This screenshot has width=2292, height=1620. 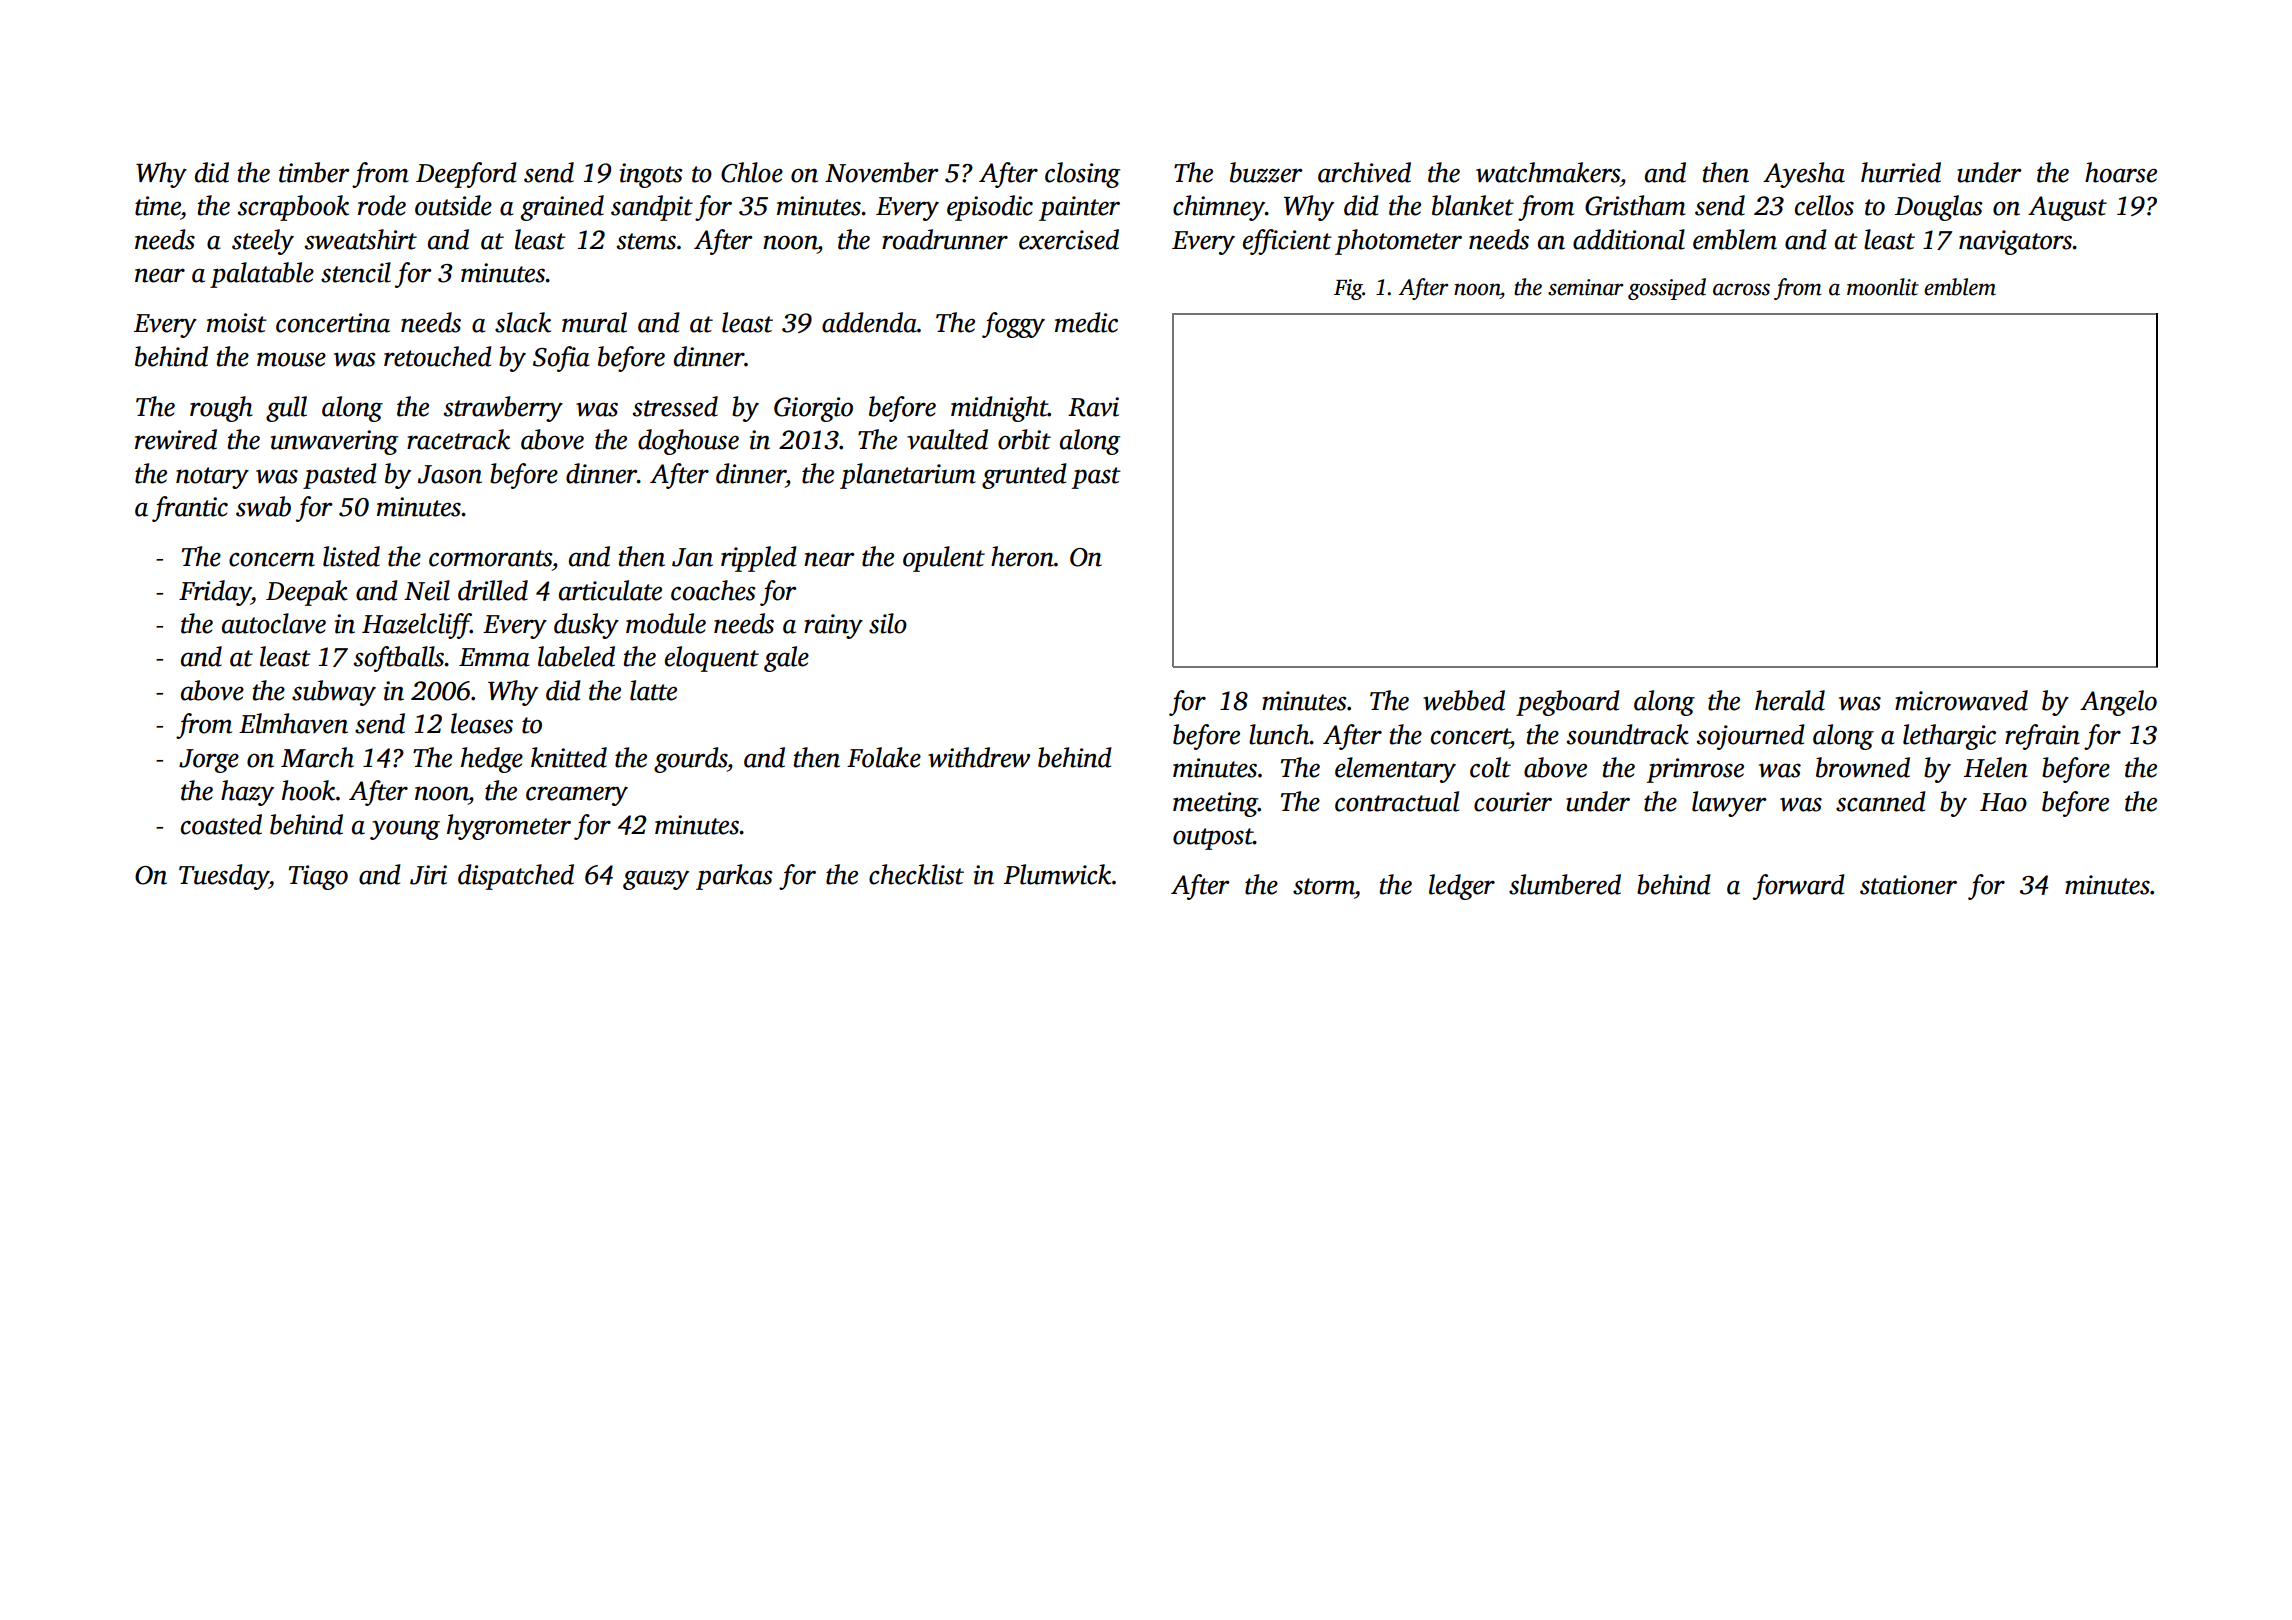 What do you see at coordinates (652, 208) in the screenshot?
I see `sandpit` at bounding box center [652, 208].
